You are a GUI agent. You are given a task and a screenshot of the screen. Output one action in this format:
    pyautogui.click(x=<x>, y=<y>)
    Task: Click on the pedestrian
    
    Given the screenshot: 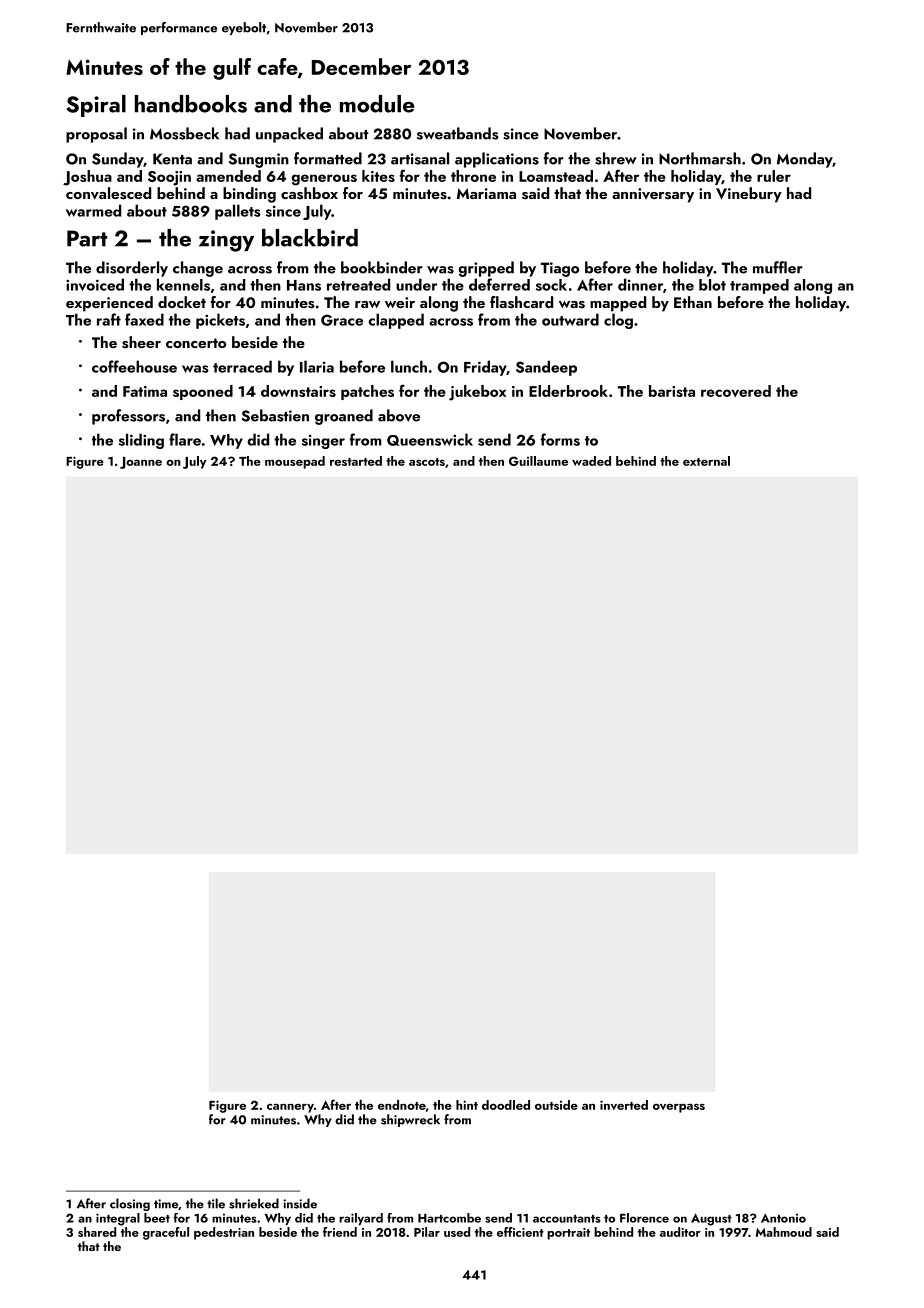 What is the action you would take?
    pyautogui.click(x=224, y=1233)
